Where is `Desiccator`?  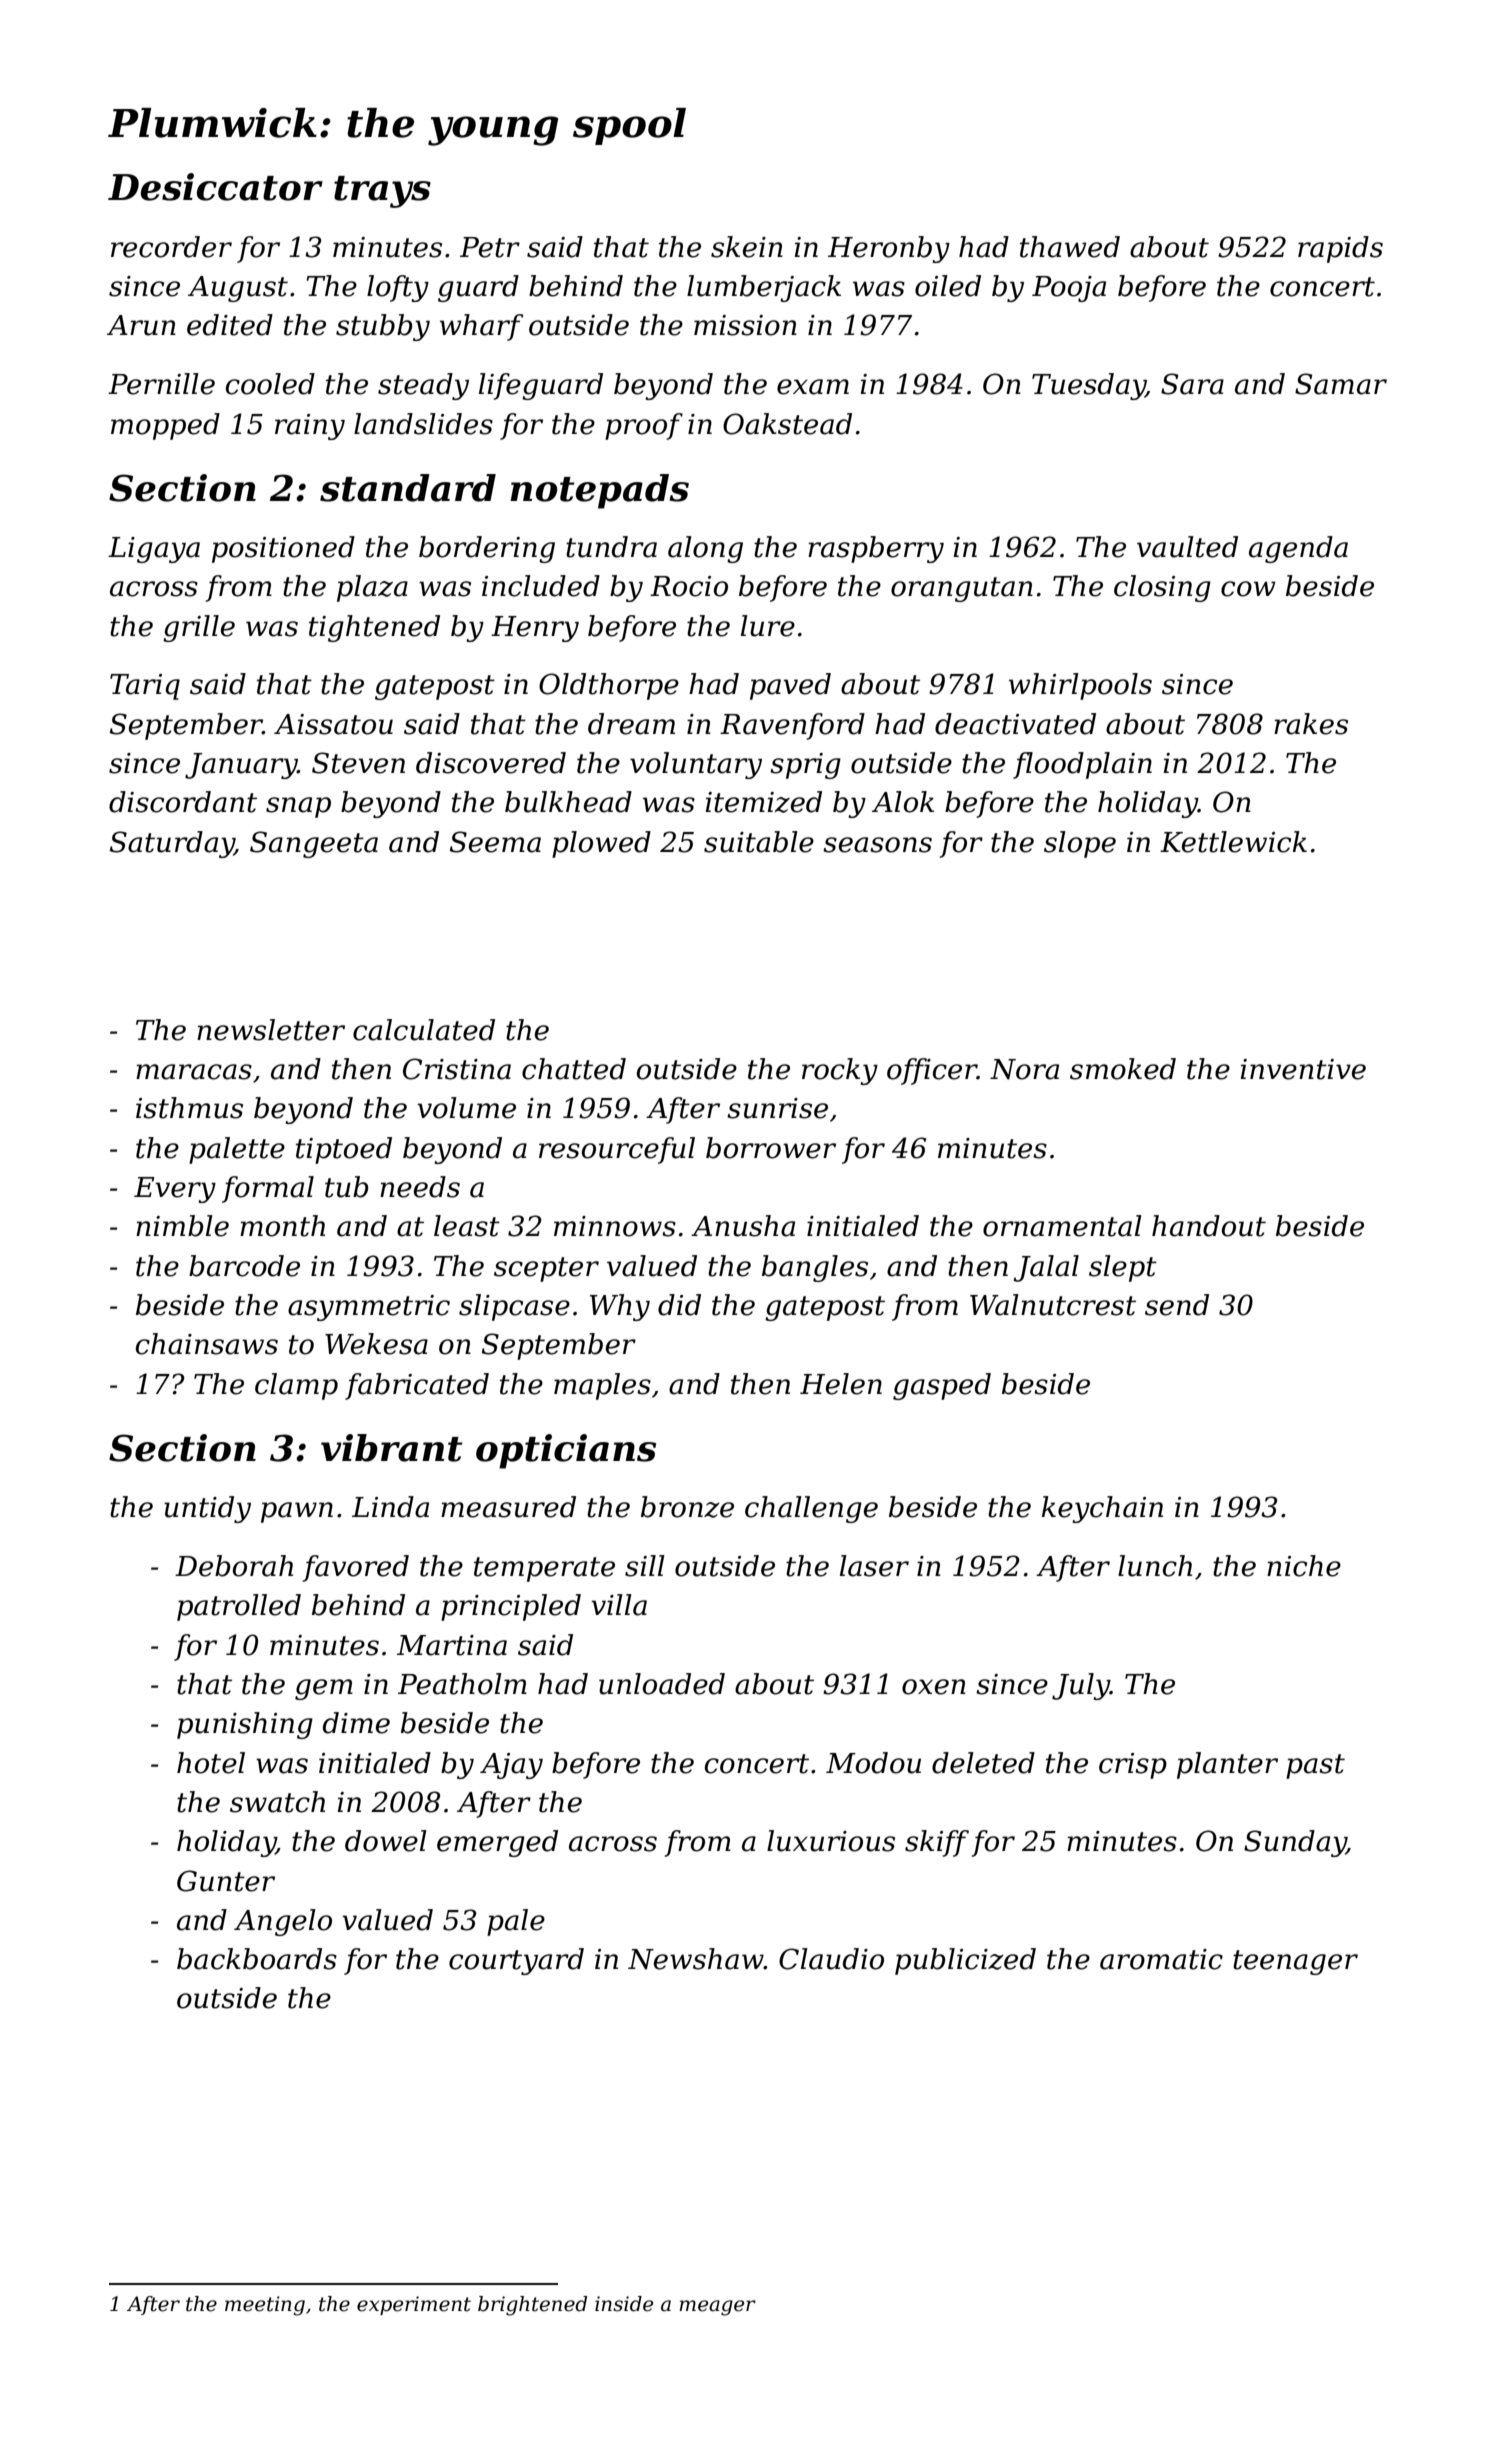 Desiccator is located at coordinates (215, 187).
